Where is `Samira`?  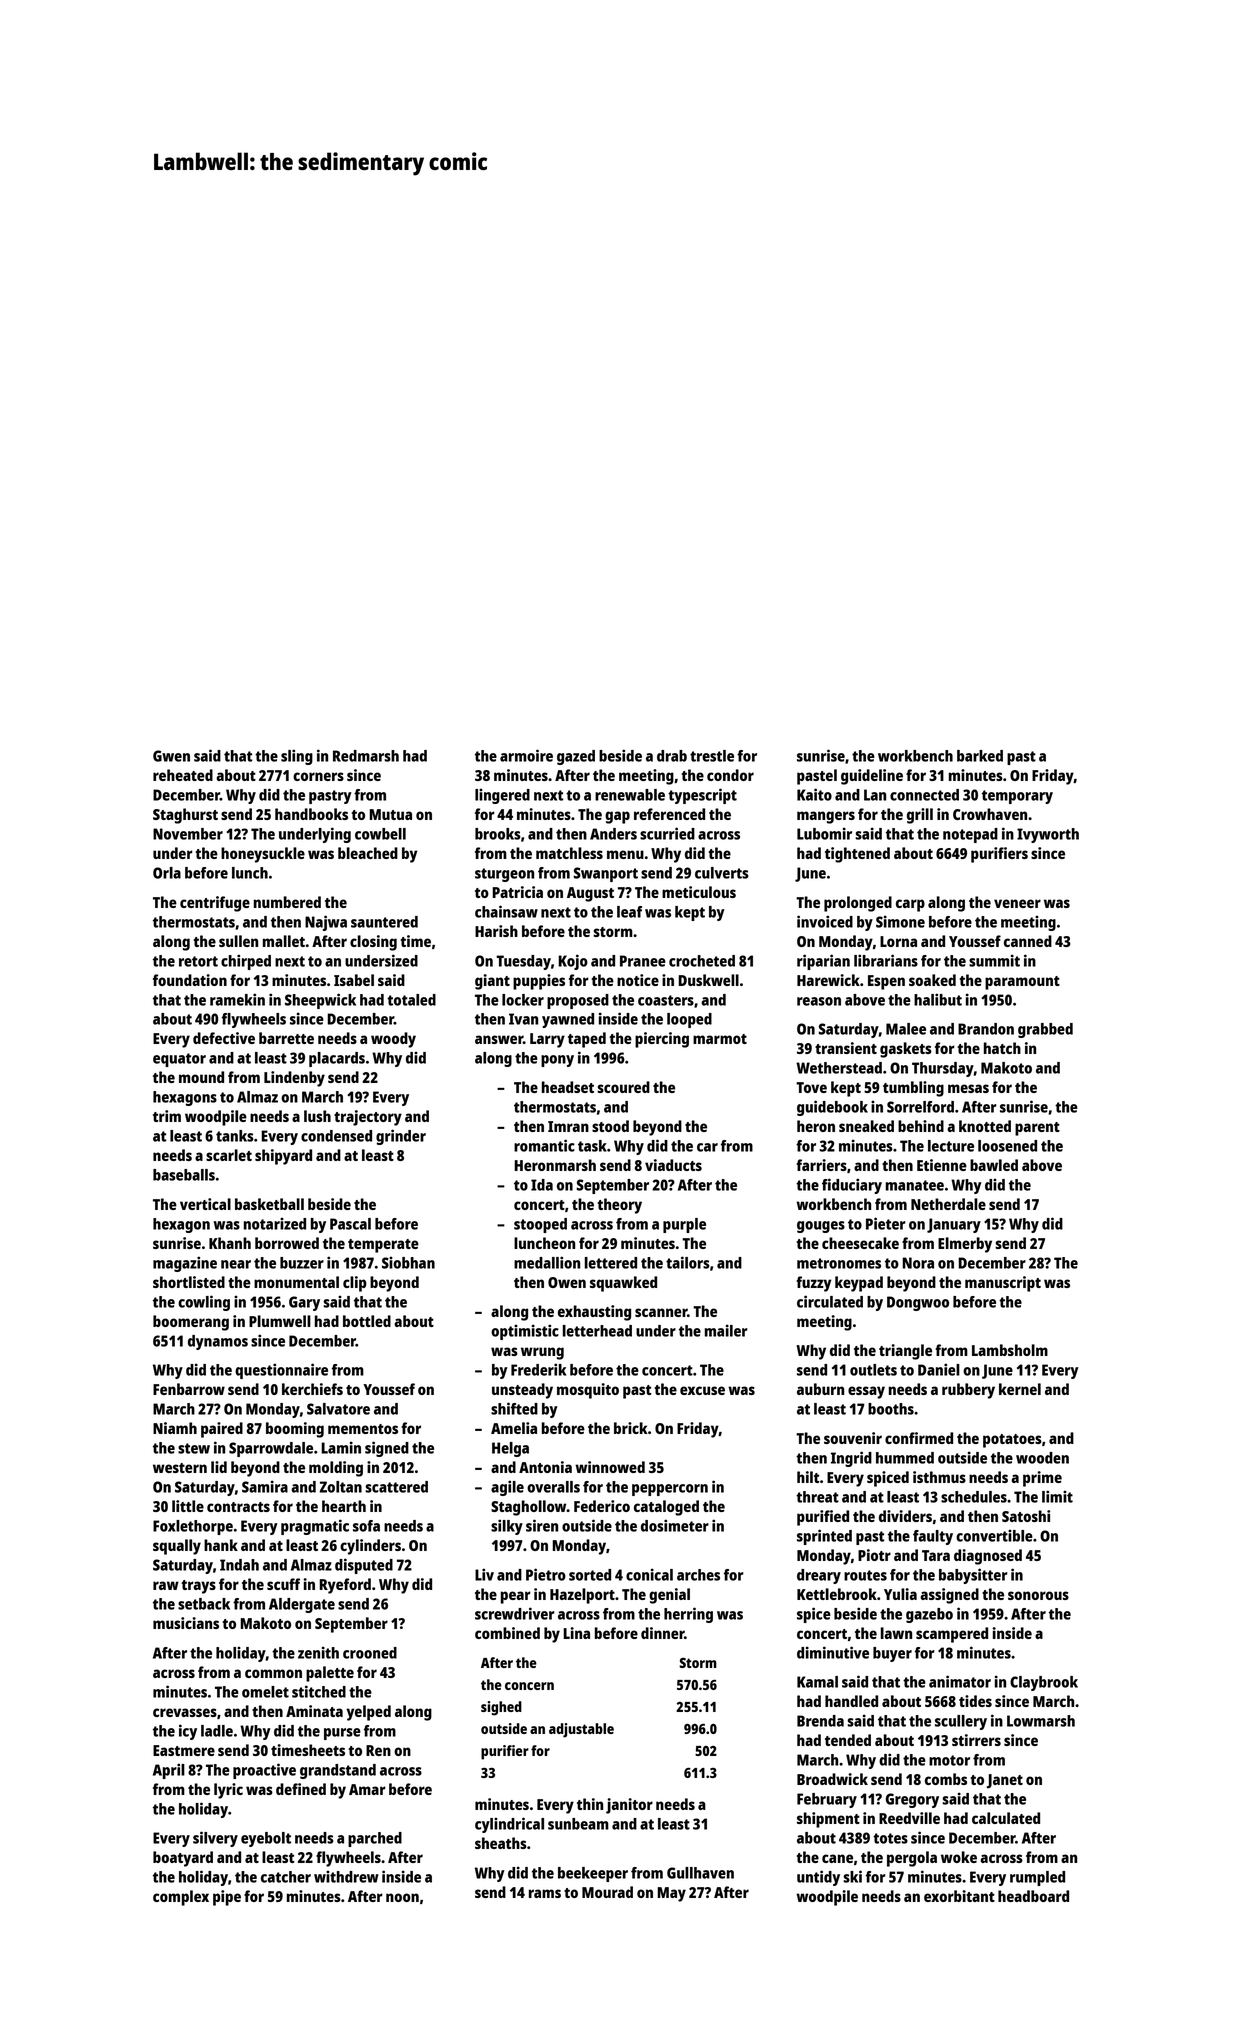
Samira is located at coordinates (265, 1486).
